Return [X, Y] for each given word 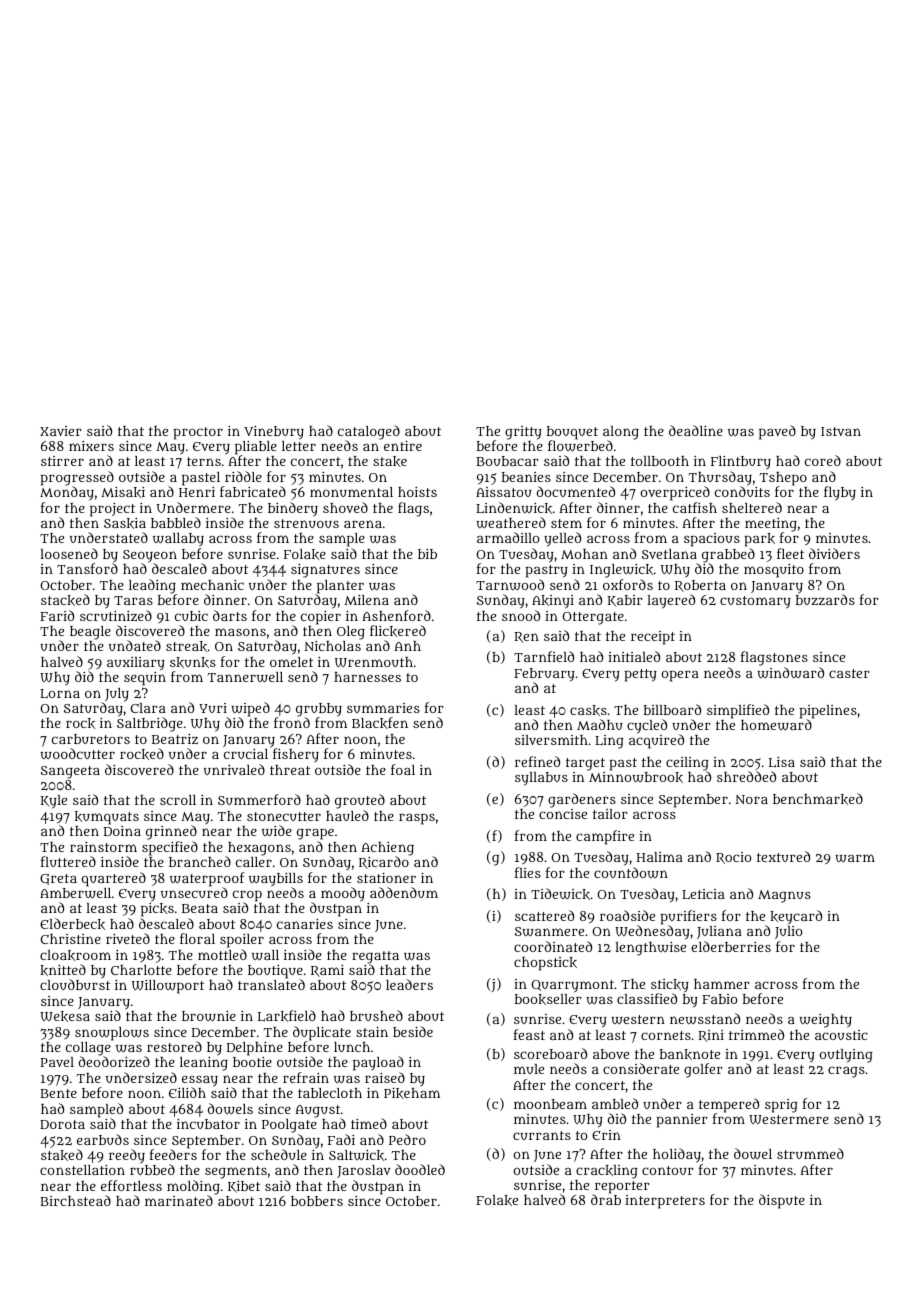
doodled [420, 1169]
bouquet [572, 433]
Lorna [60, 693]
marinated [179, 1200]
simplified [738, 711]
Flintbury [741, 463]
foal [403, 769]
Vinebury [274, 433]
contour [668, 1170]
